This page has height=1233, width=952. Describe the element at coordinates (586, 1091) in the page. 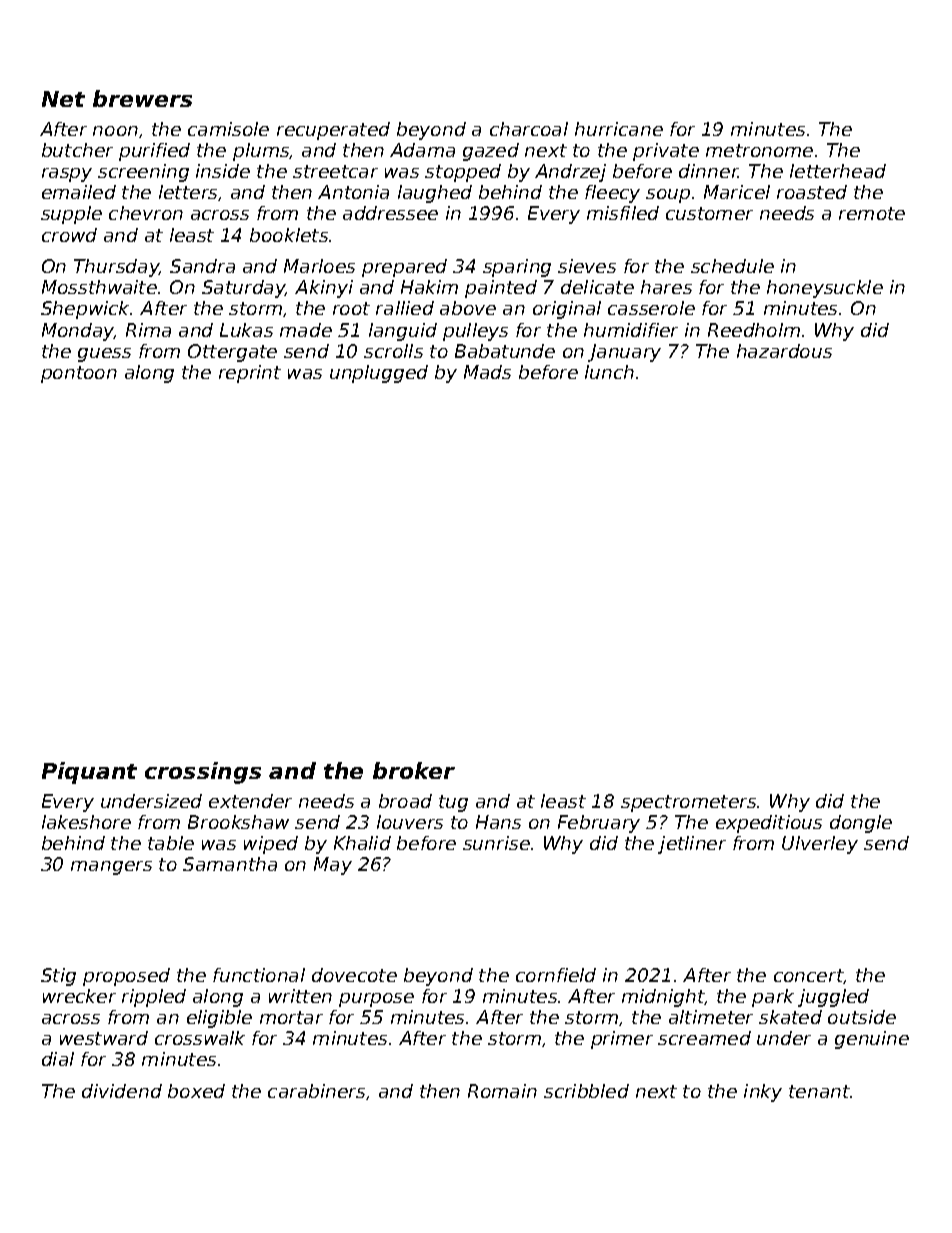

I see `scribbled` at that location.
